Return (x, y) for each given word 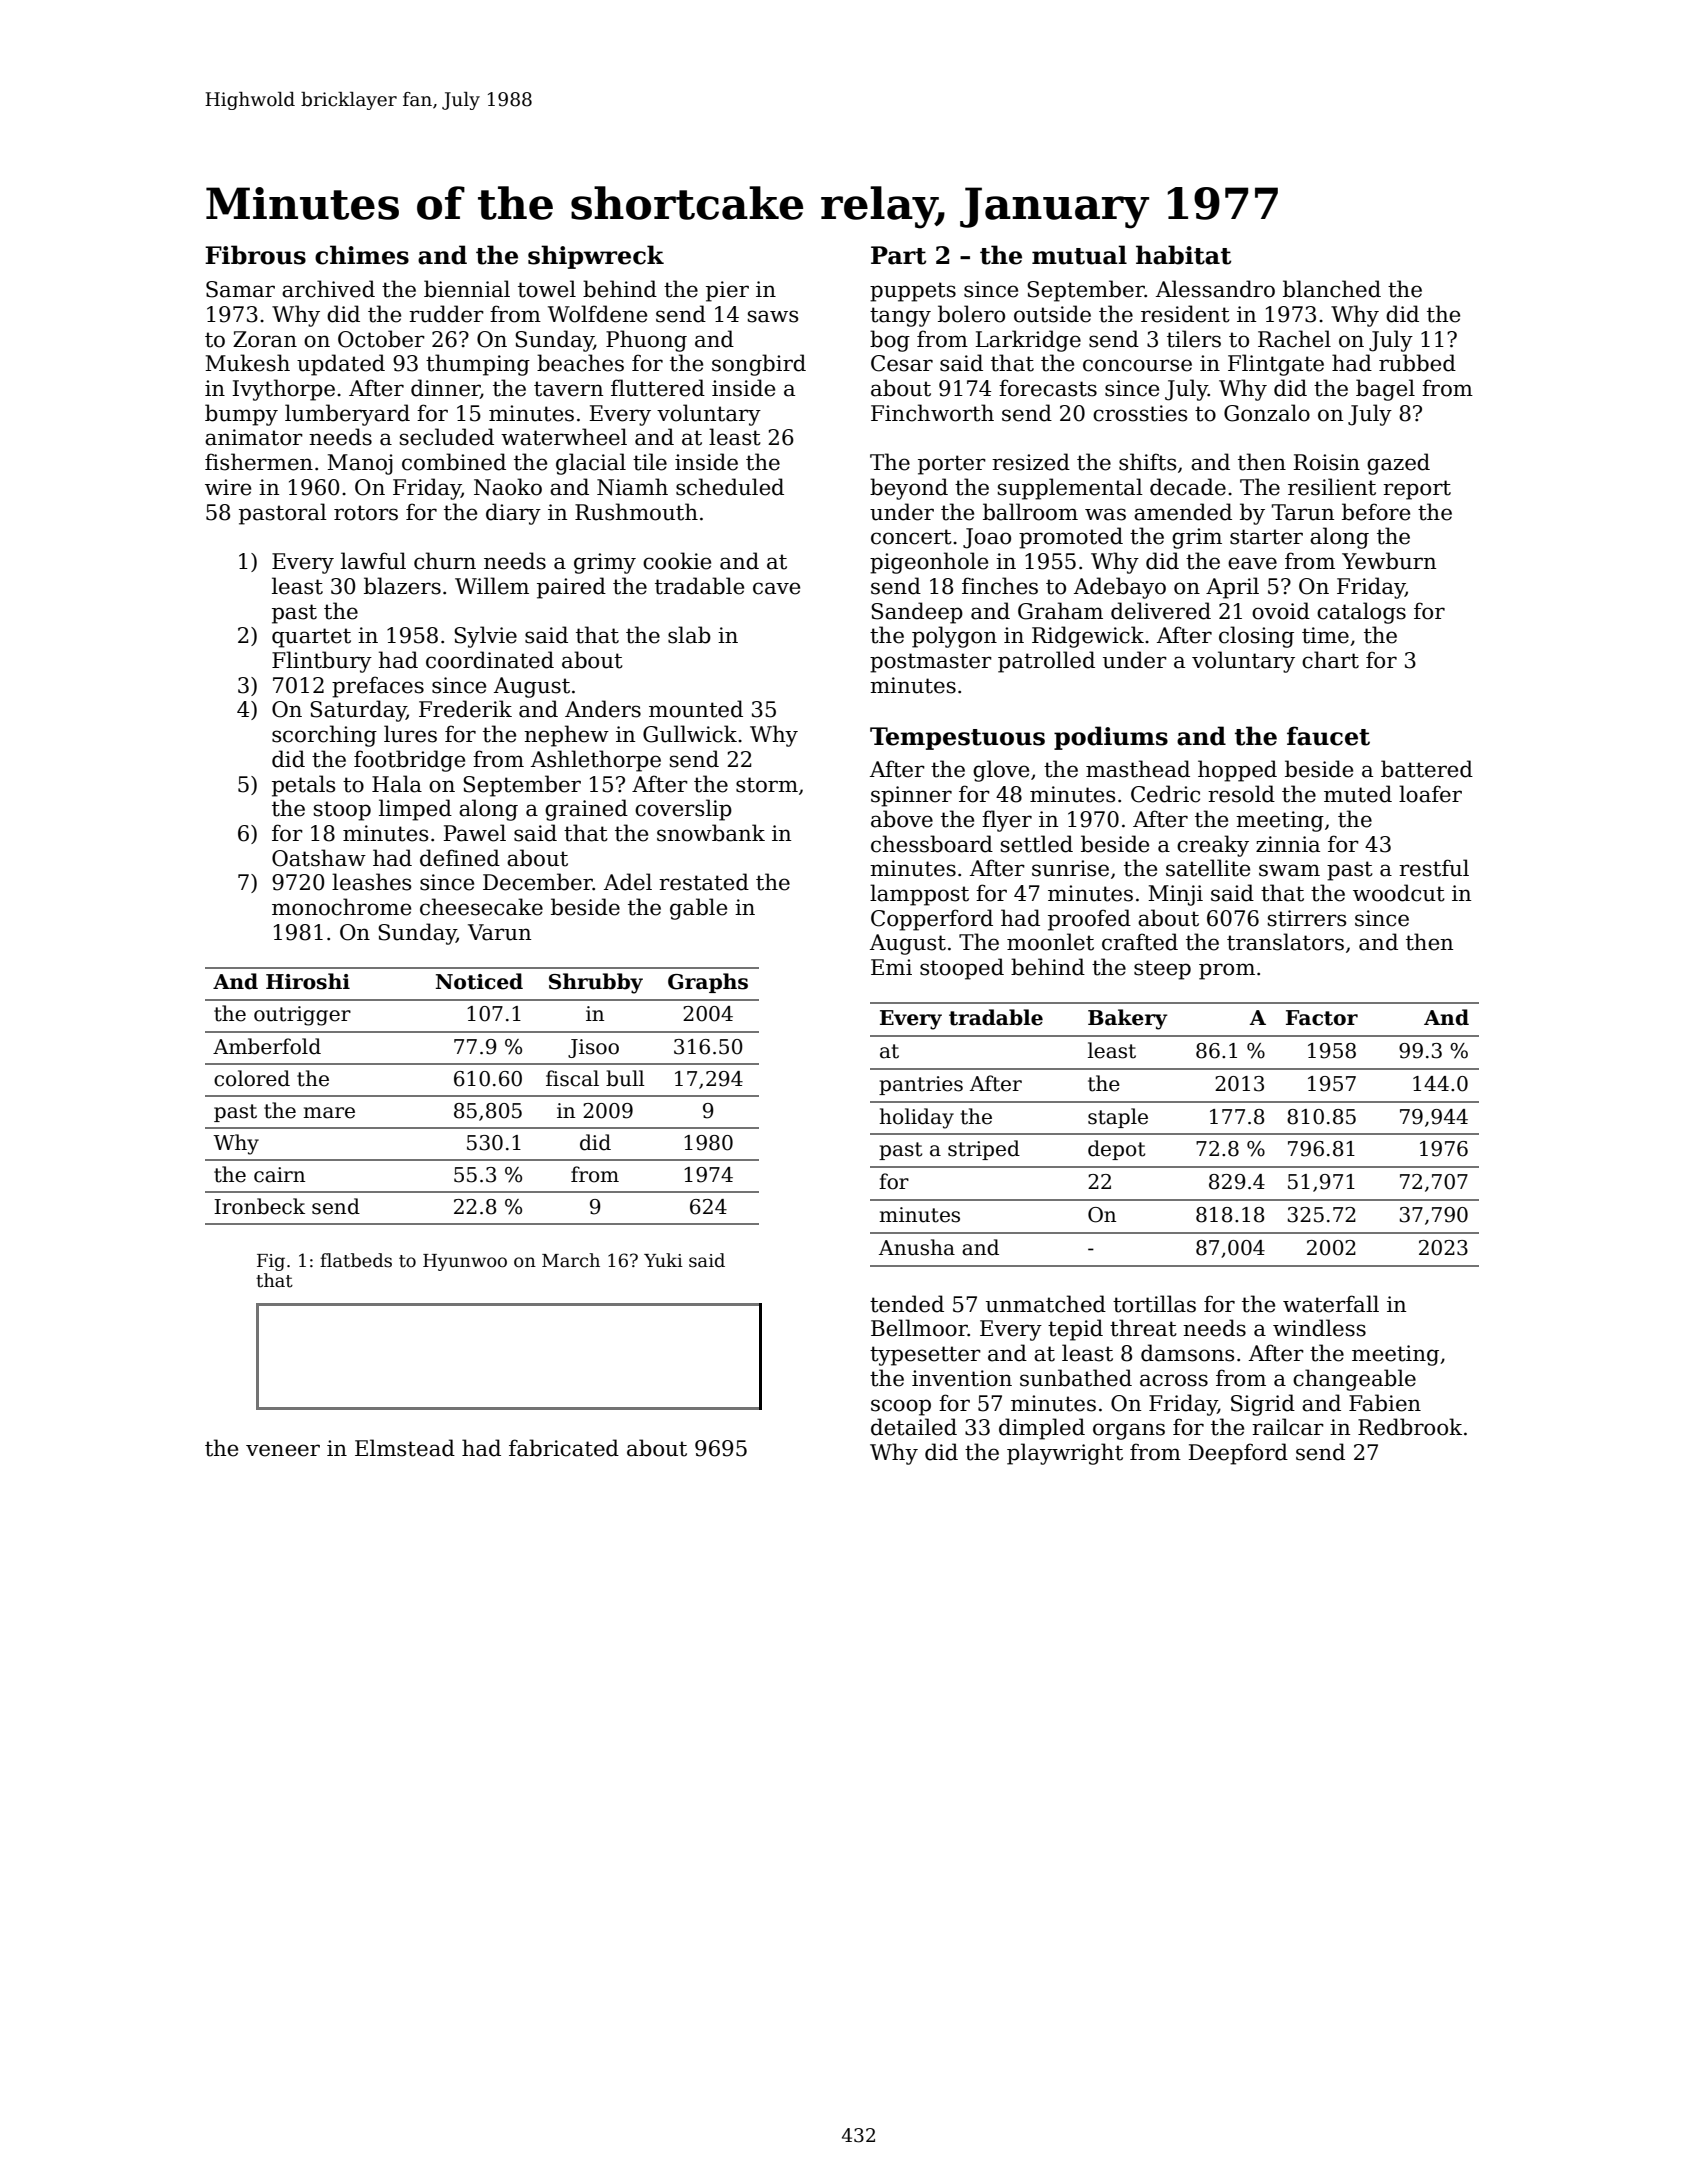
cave (776, 588)
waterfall (1331, 1304)
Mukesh (247, 363)
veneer (283, 1450)
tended (907, 1304)
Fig (271, 1262)
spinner (911, 796)
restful (1434, 868)
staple (1118, 1118)
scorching (324, 736)
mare (329, 1113)
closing (1256, 637)
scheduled (730, 487)
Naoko (508, 487)
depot (1116, 1150)
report (1417, 490)
